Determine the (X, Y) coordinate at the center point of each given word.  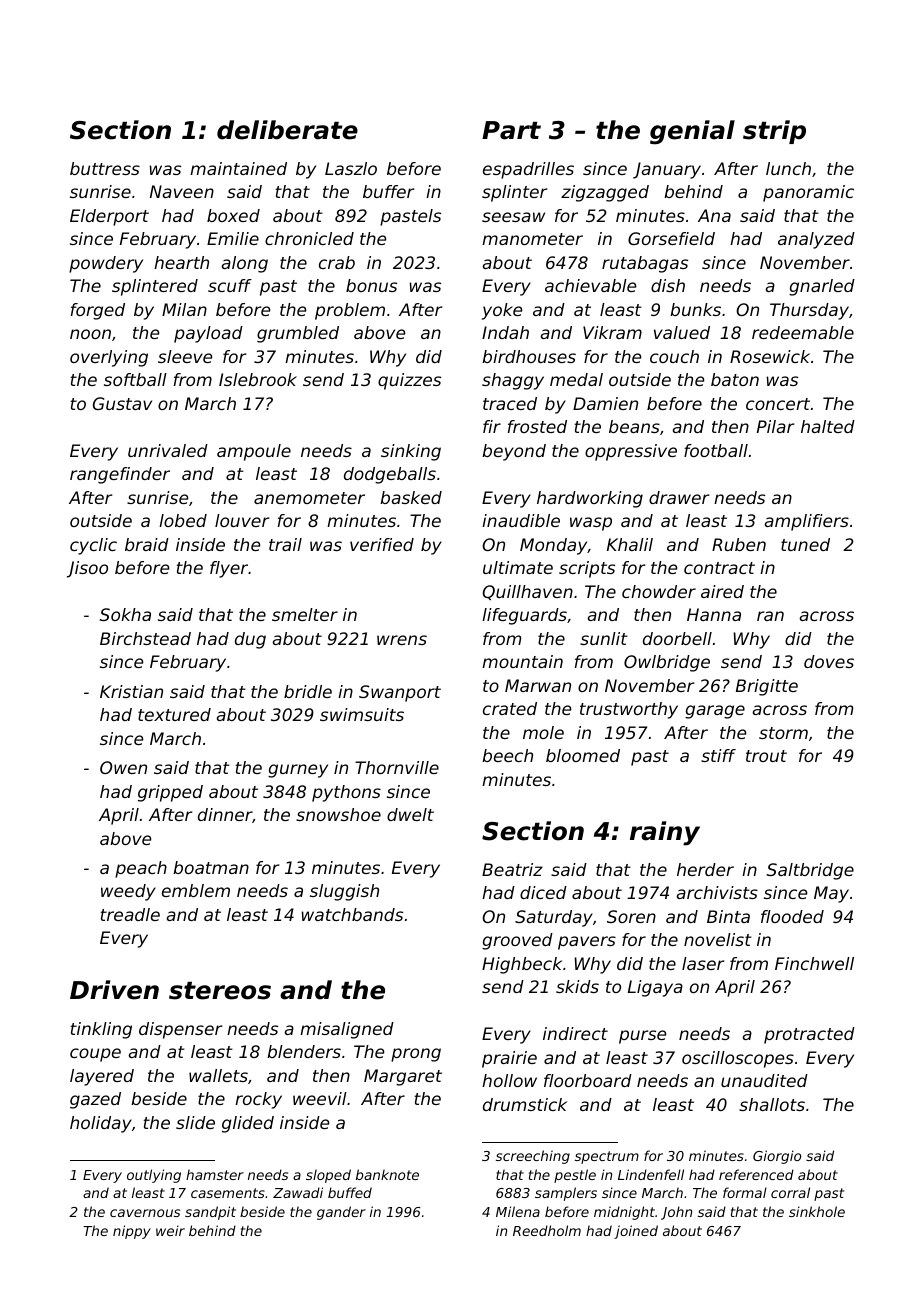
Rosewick (770, 356)
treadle (130, 914)
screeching (533, 1157)
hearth (181, 262)
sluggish (344, 892)
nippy (132, 1232)
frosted (537, 426)
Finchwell (814, 963)
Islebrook (258, 379)
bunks (695, 309)
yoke (502, 311)
